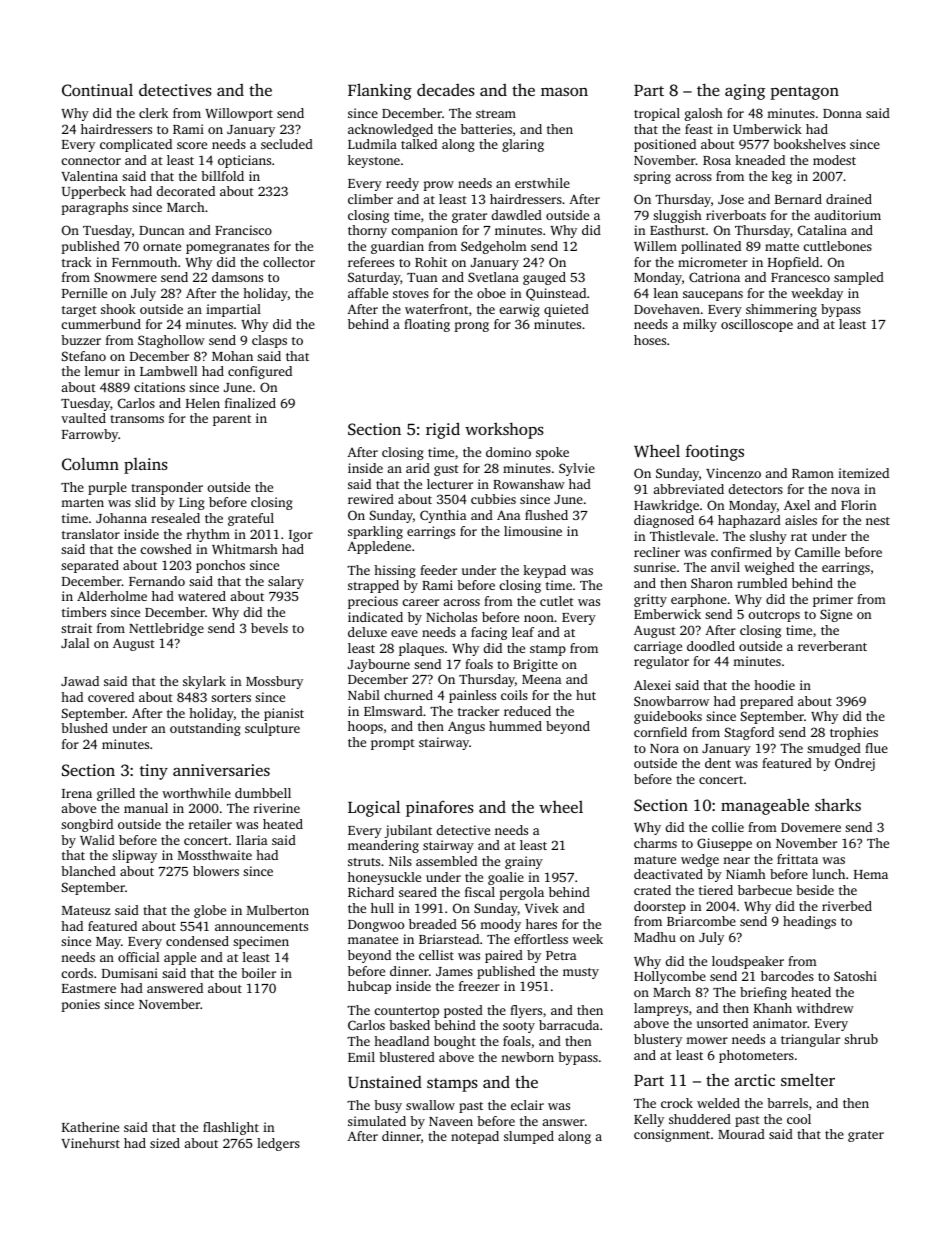  What do you see at coordinates (153, 113) in the screenshot?
I see `clerk` at bounding box center [153, 113].
